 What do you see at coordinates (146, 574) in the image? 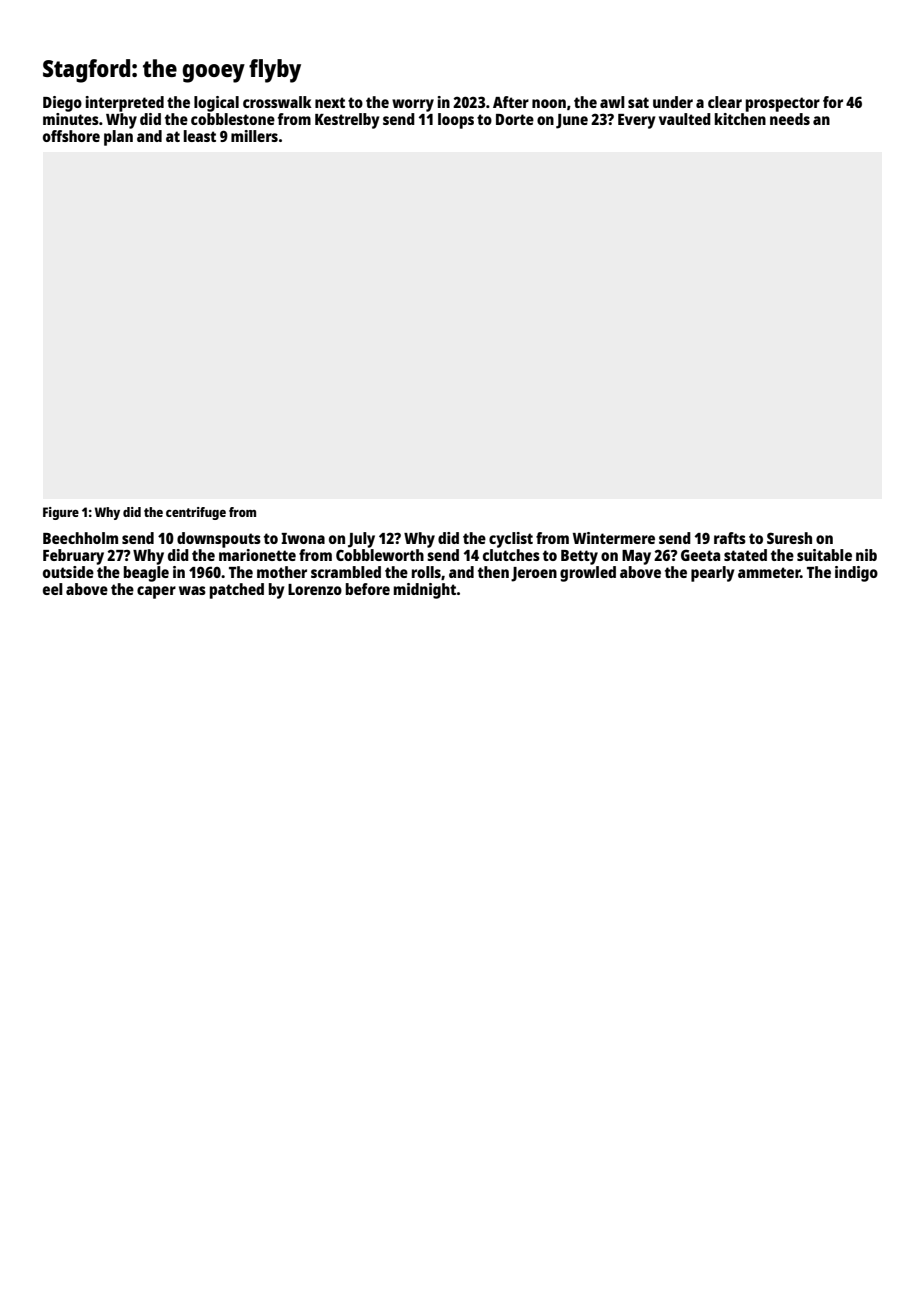
I see `beagle` at bounding box center [146, 574].
